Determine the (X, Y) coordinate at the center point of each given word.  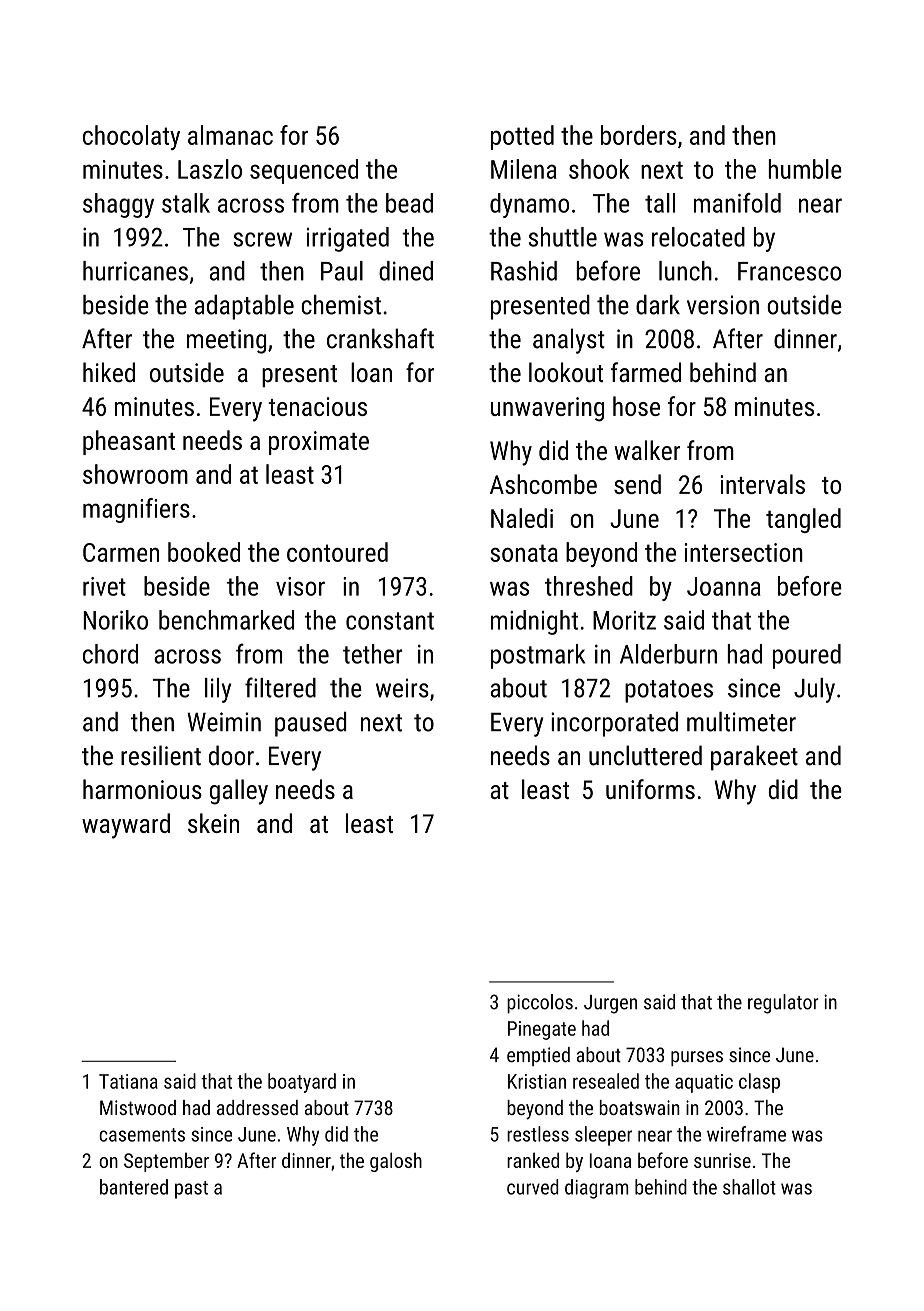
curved (533, 1187)
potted (522, 137)
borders (639, 135)
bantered (134, 1187)
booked (204, 552)
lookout (566, 372)
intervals (762, 484)
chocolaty (131, 137)
